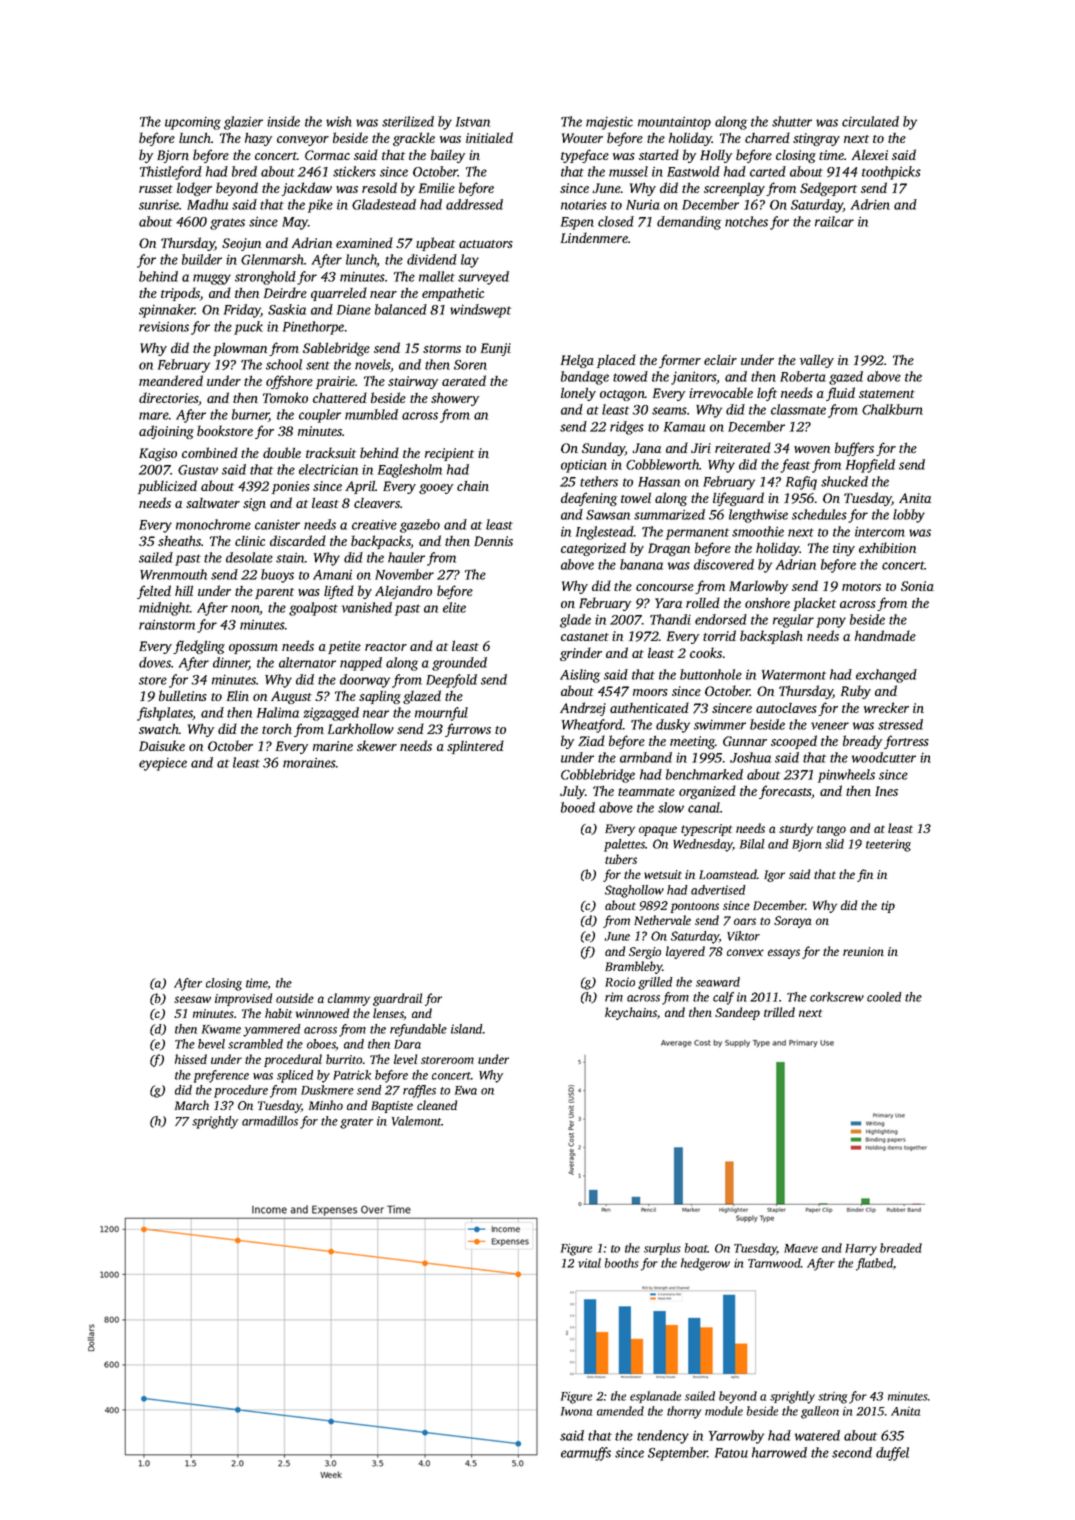 Image resolution: width=1075 pixels, height=1520 pixels. Describe the element at coordinates (737, 1013) in the document. I see `Sandeep` at that location.
